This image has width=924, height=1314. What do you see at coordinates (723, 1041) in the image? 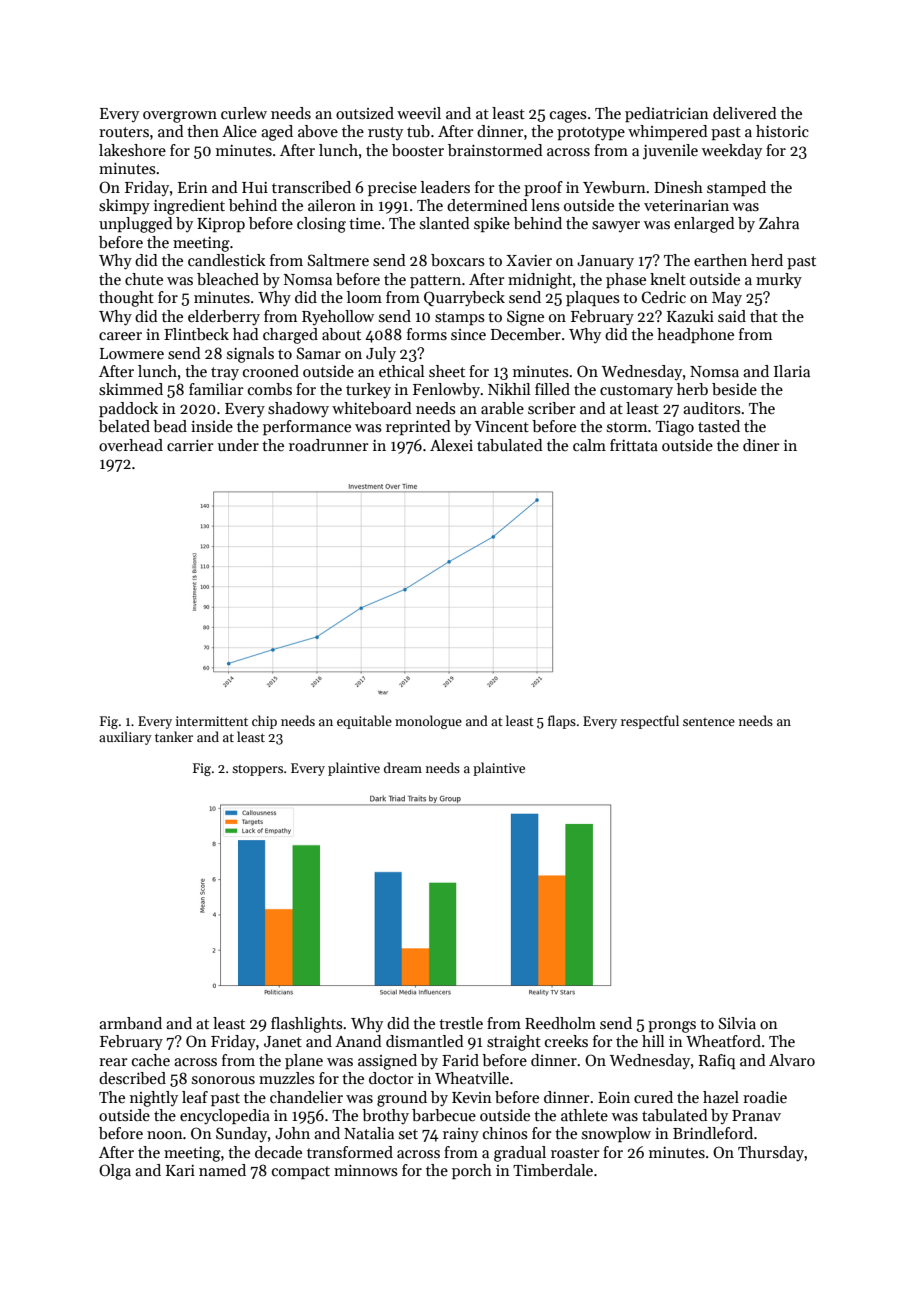
I see `Wheatford` at bounding box center [723, 1041].
